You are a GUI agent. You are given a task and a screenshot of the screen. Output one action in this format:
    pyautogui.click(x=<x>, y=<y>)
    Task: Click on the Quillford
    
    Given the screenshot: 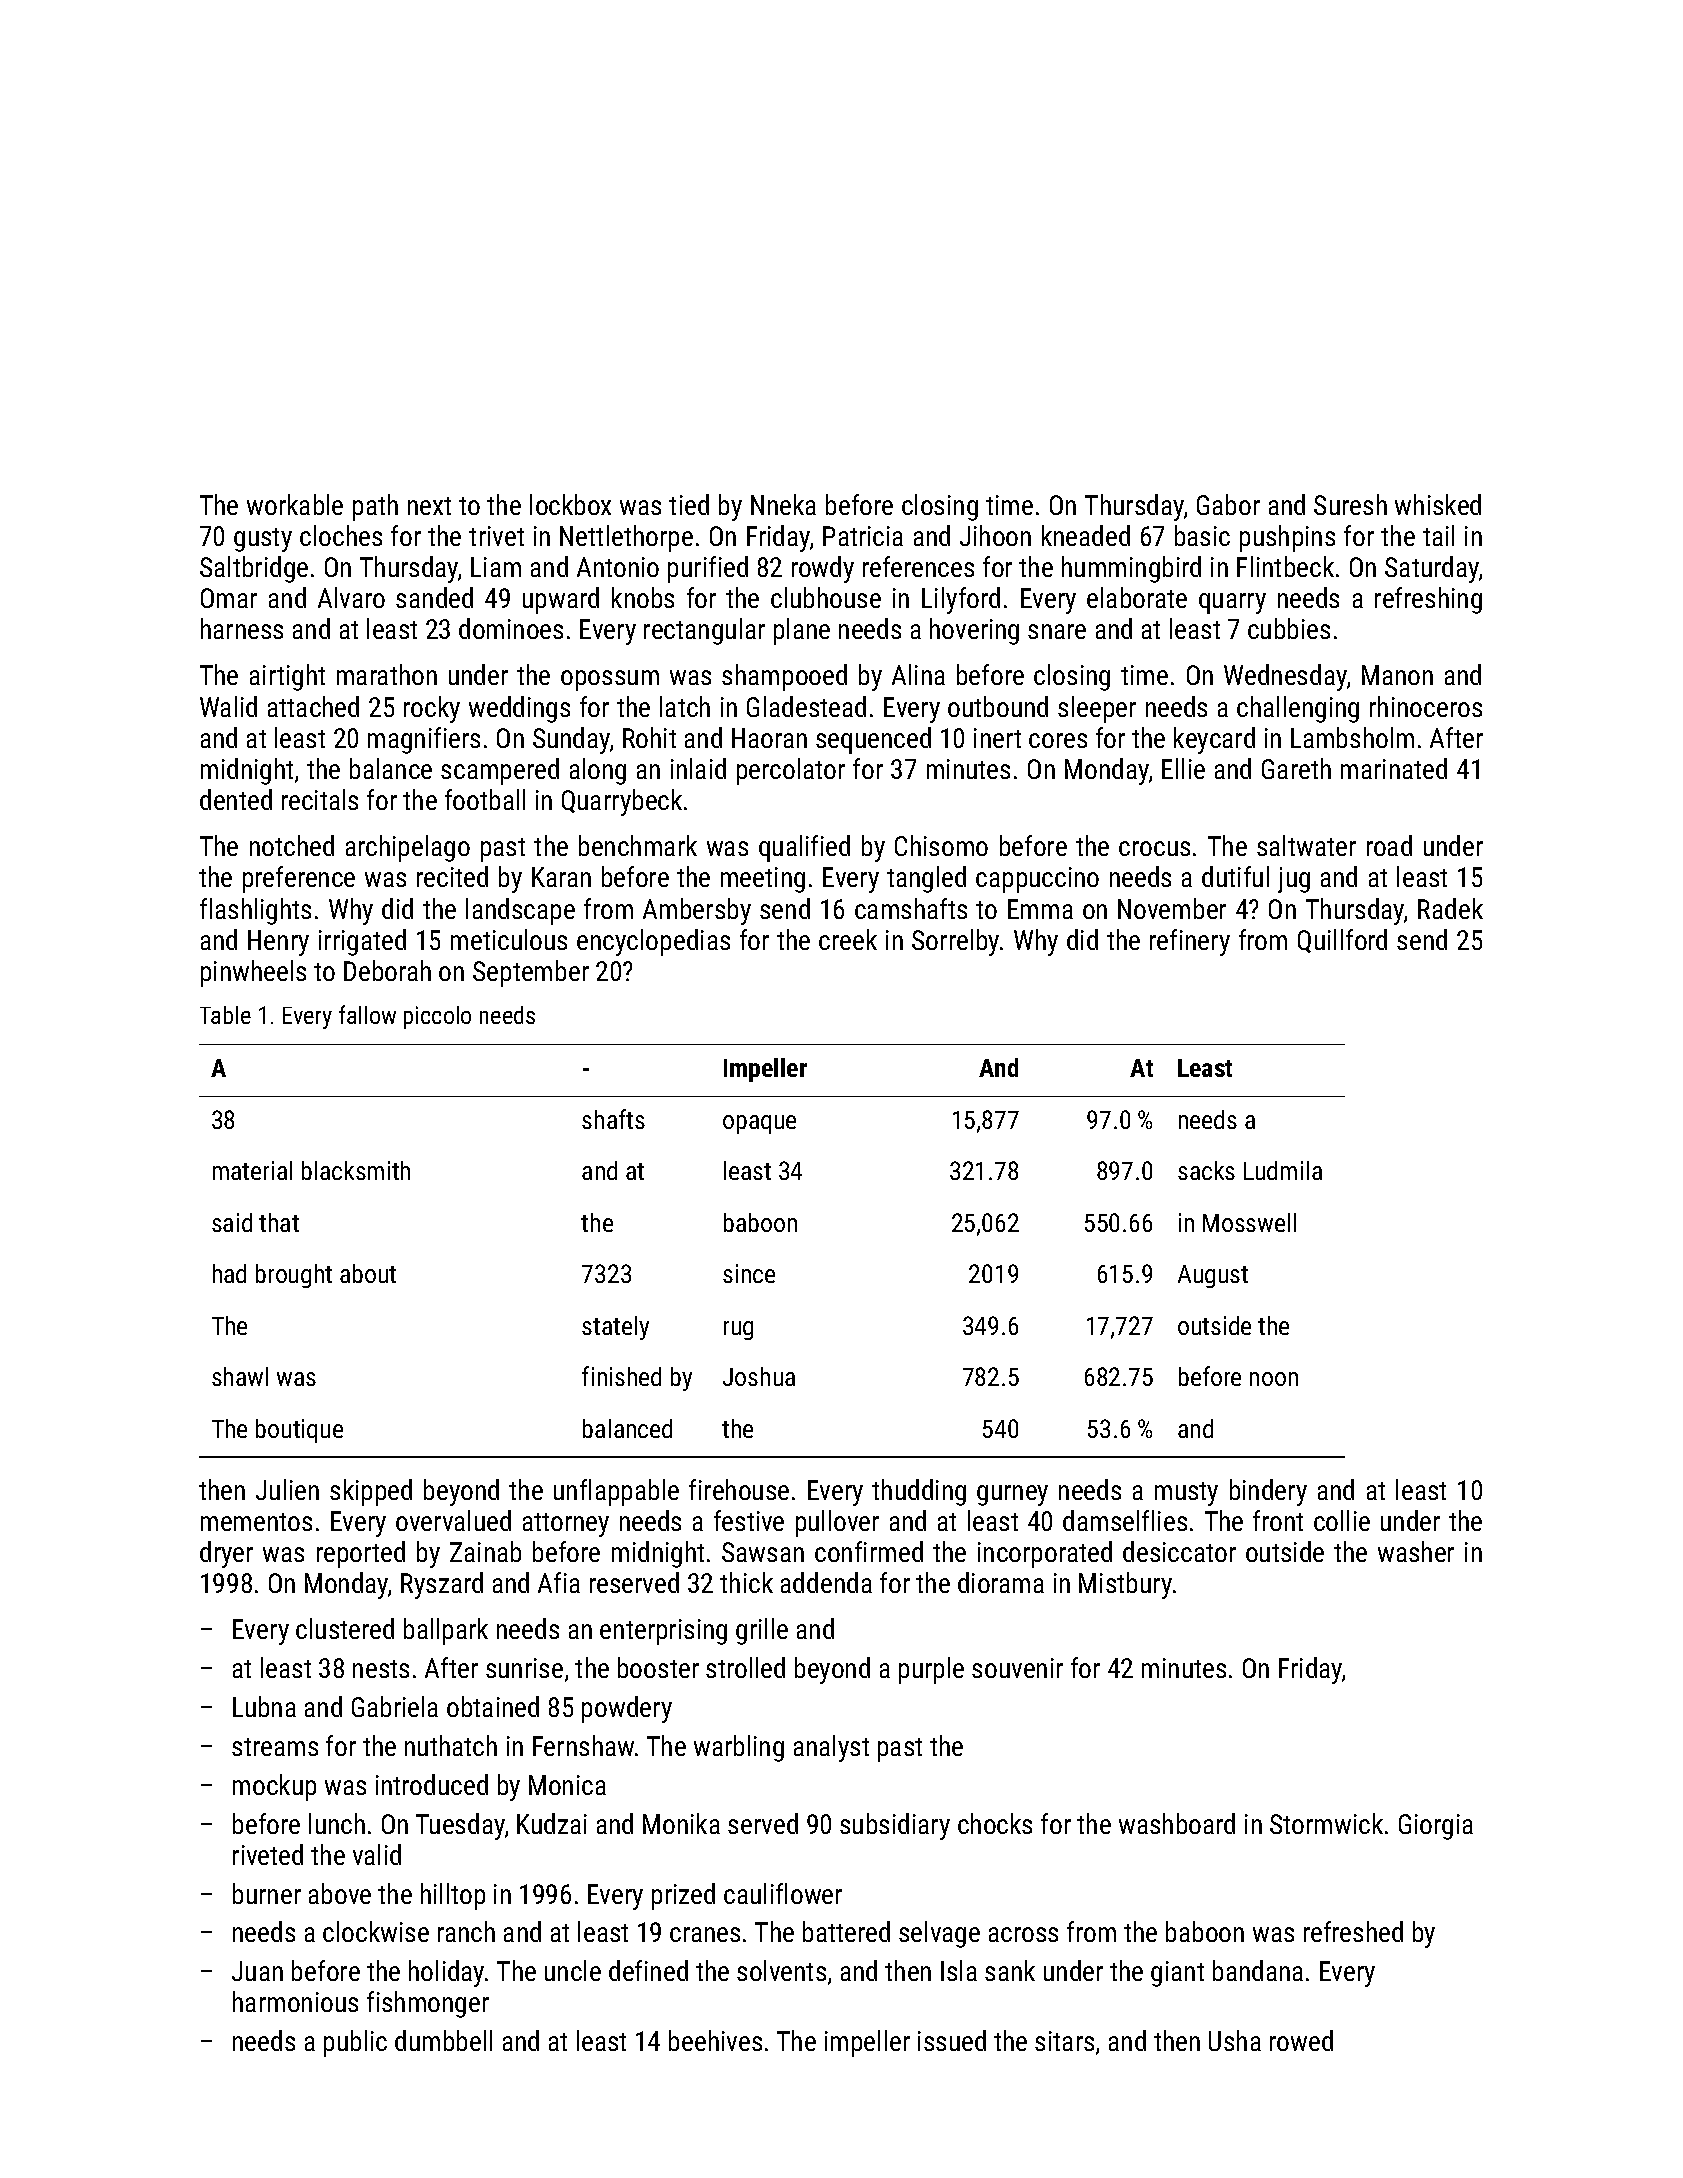 What is the action you would take?
    pyautogui.click(x=1342, y=941)
